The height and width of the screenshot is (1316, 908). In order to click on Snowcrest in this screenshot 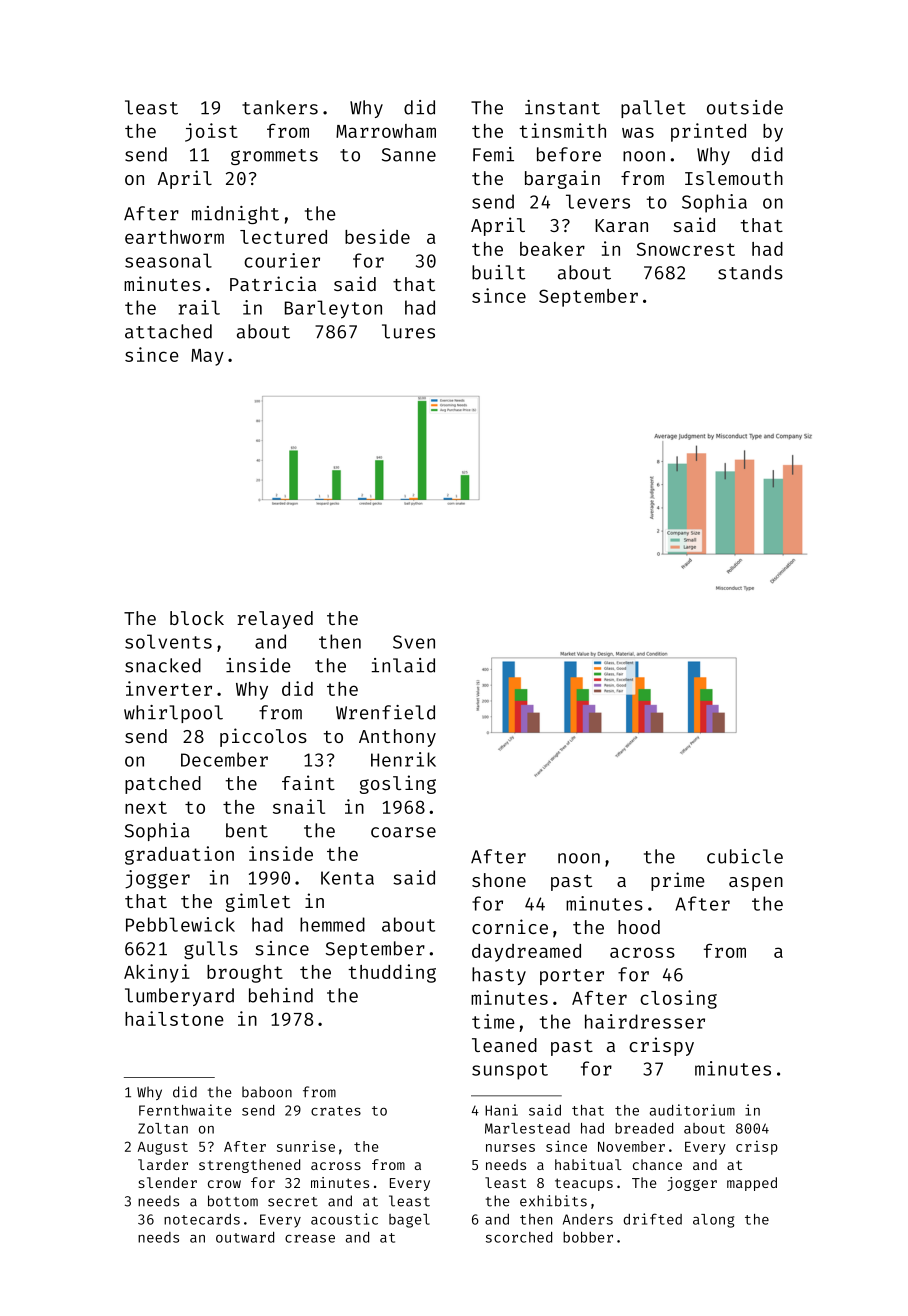, I will do `click(686, 249)`.
